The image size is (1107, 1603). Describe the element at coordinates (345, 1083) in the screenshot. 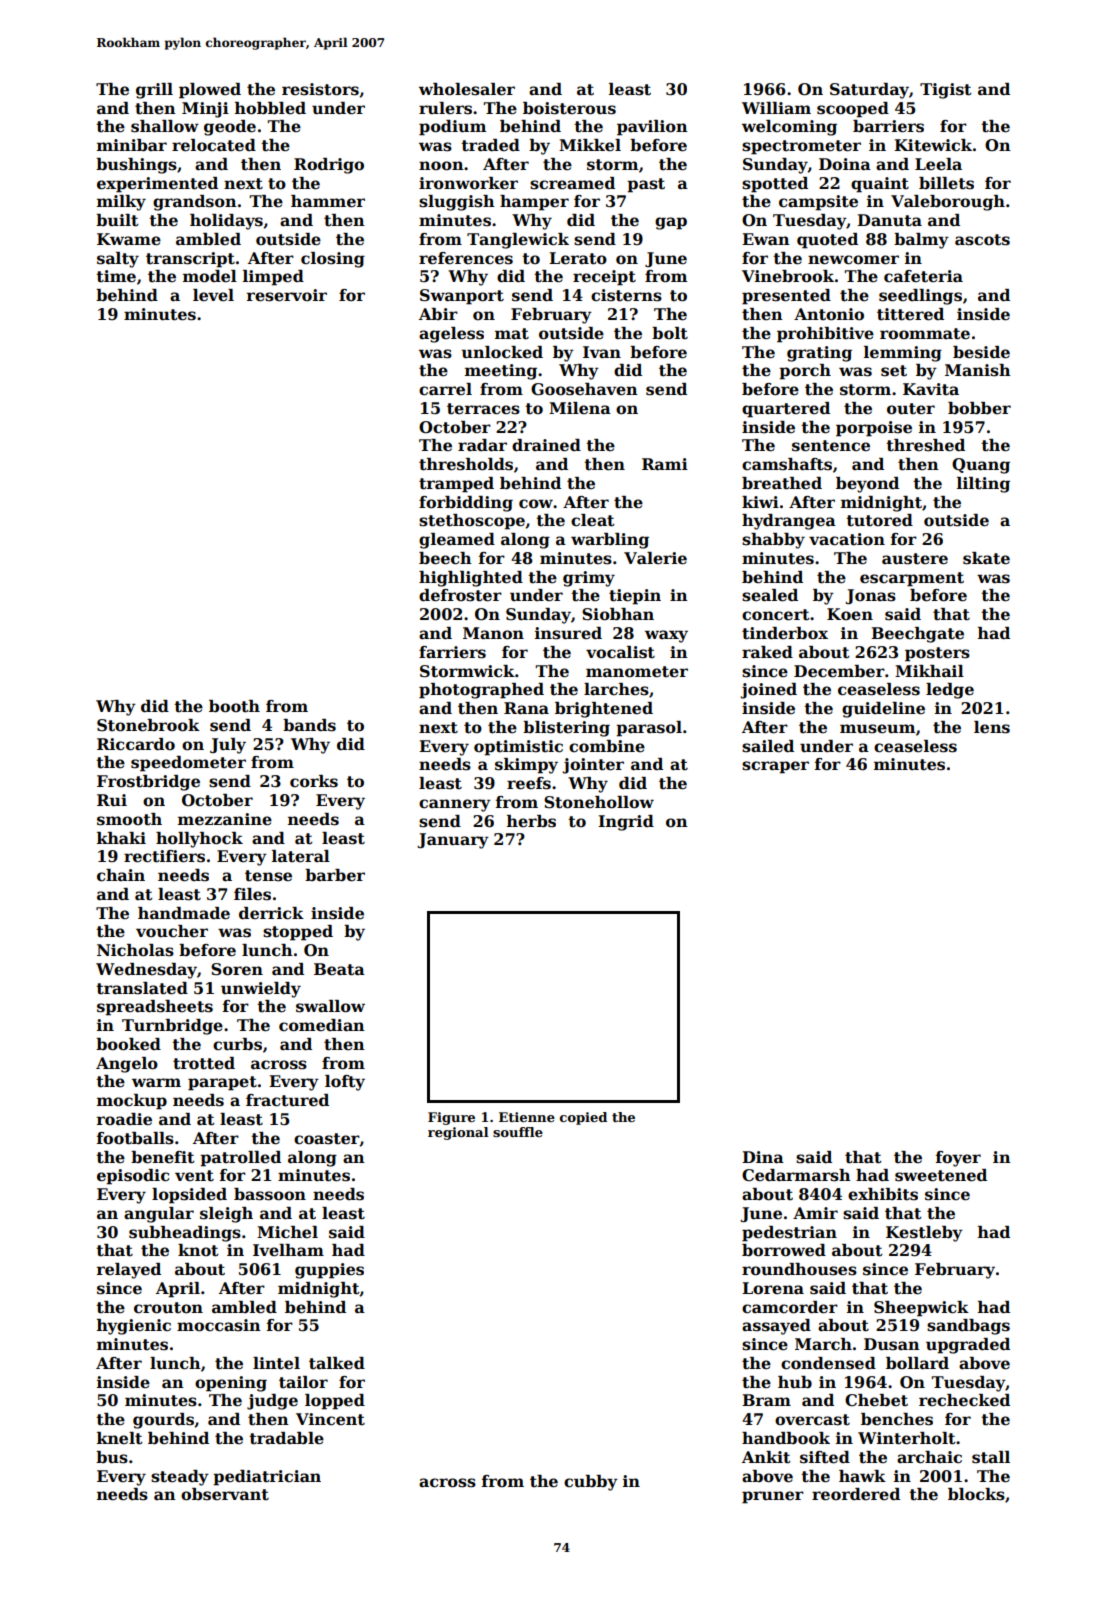

I see `lofty` at that location.
